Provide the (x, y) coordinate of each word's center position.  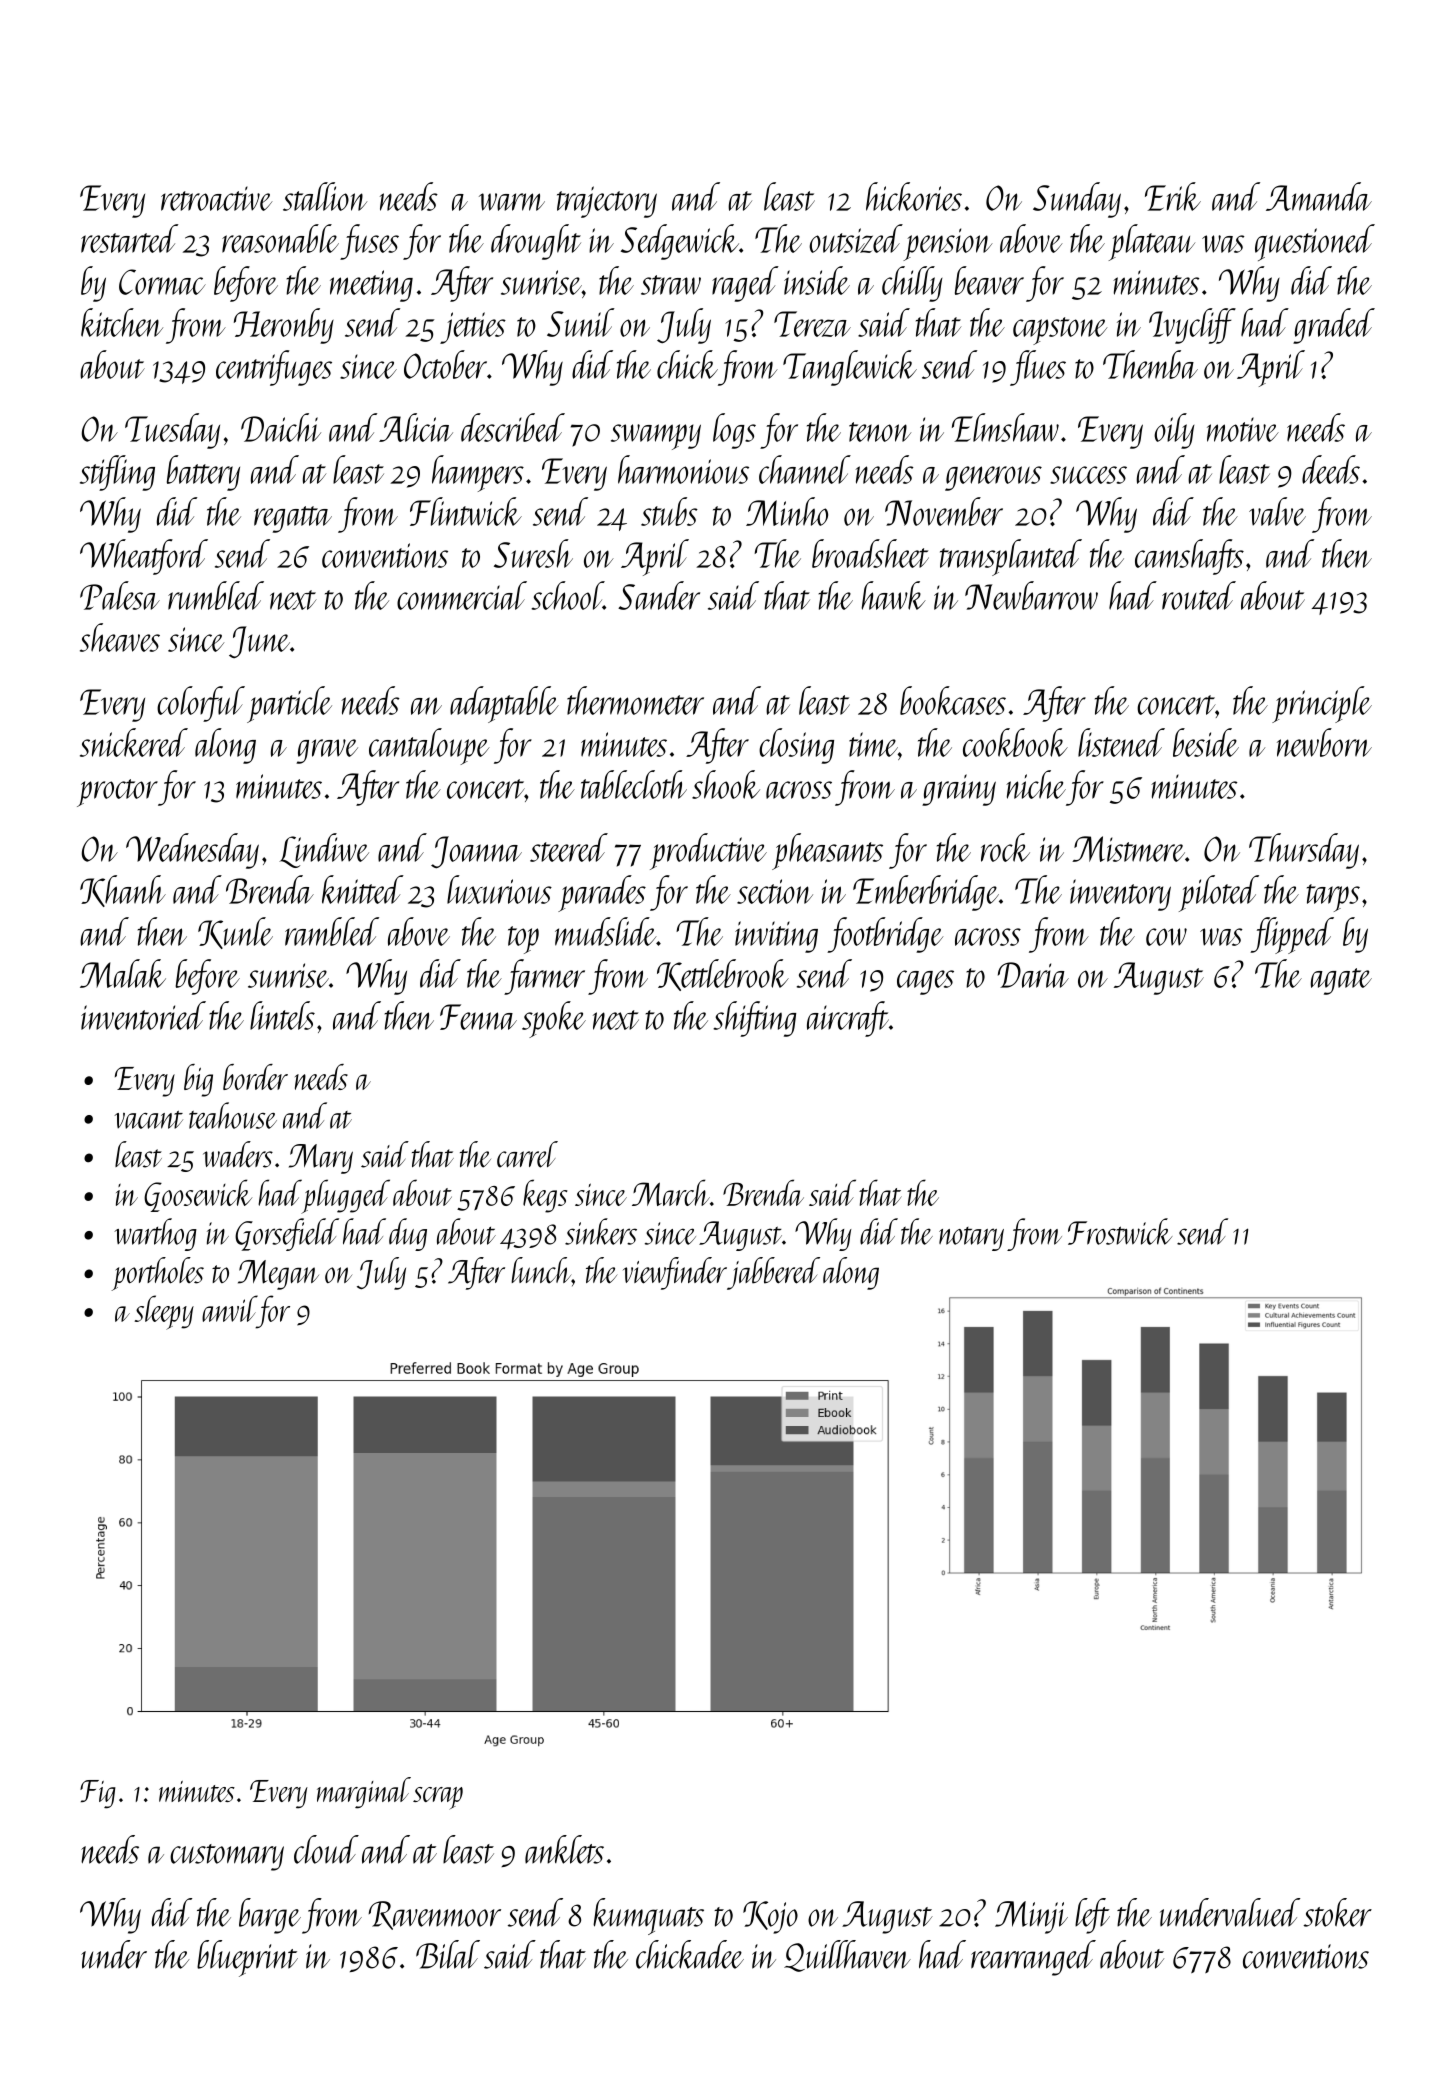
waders (238, 1154)
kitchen (122, 322)
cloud (326, 1849)
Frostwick (1120, 1231)
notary (971, 1239)
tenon (880, 432)
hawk (894, 595)
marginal (364, 1793)
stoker (1337, 1912)
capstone (1060, 331)
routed (1199, 595)
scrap (438, 1798)
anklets (564, 1849)
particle (289, 704)
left (1092, 1916)
